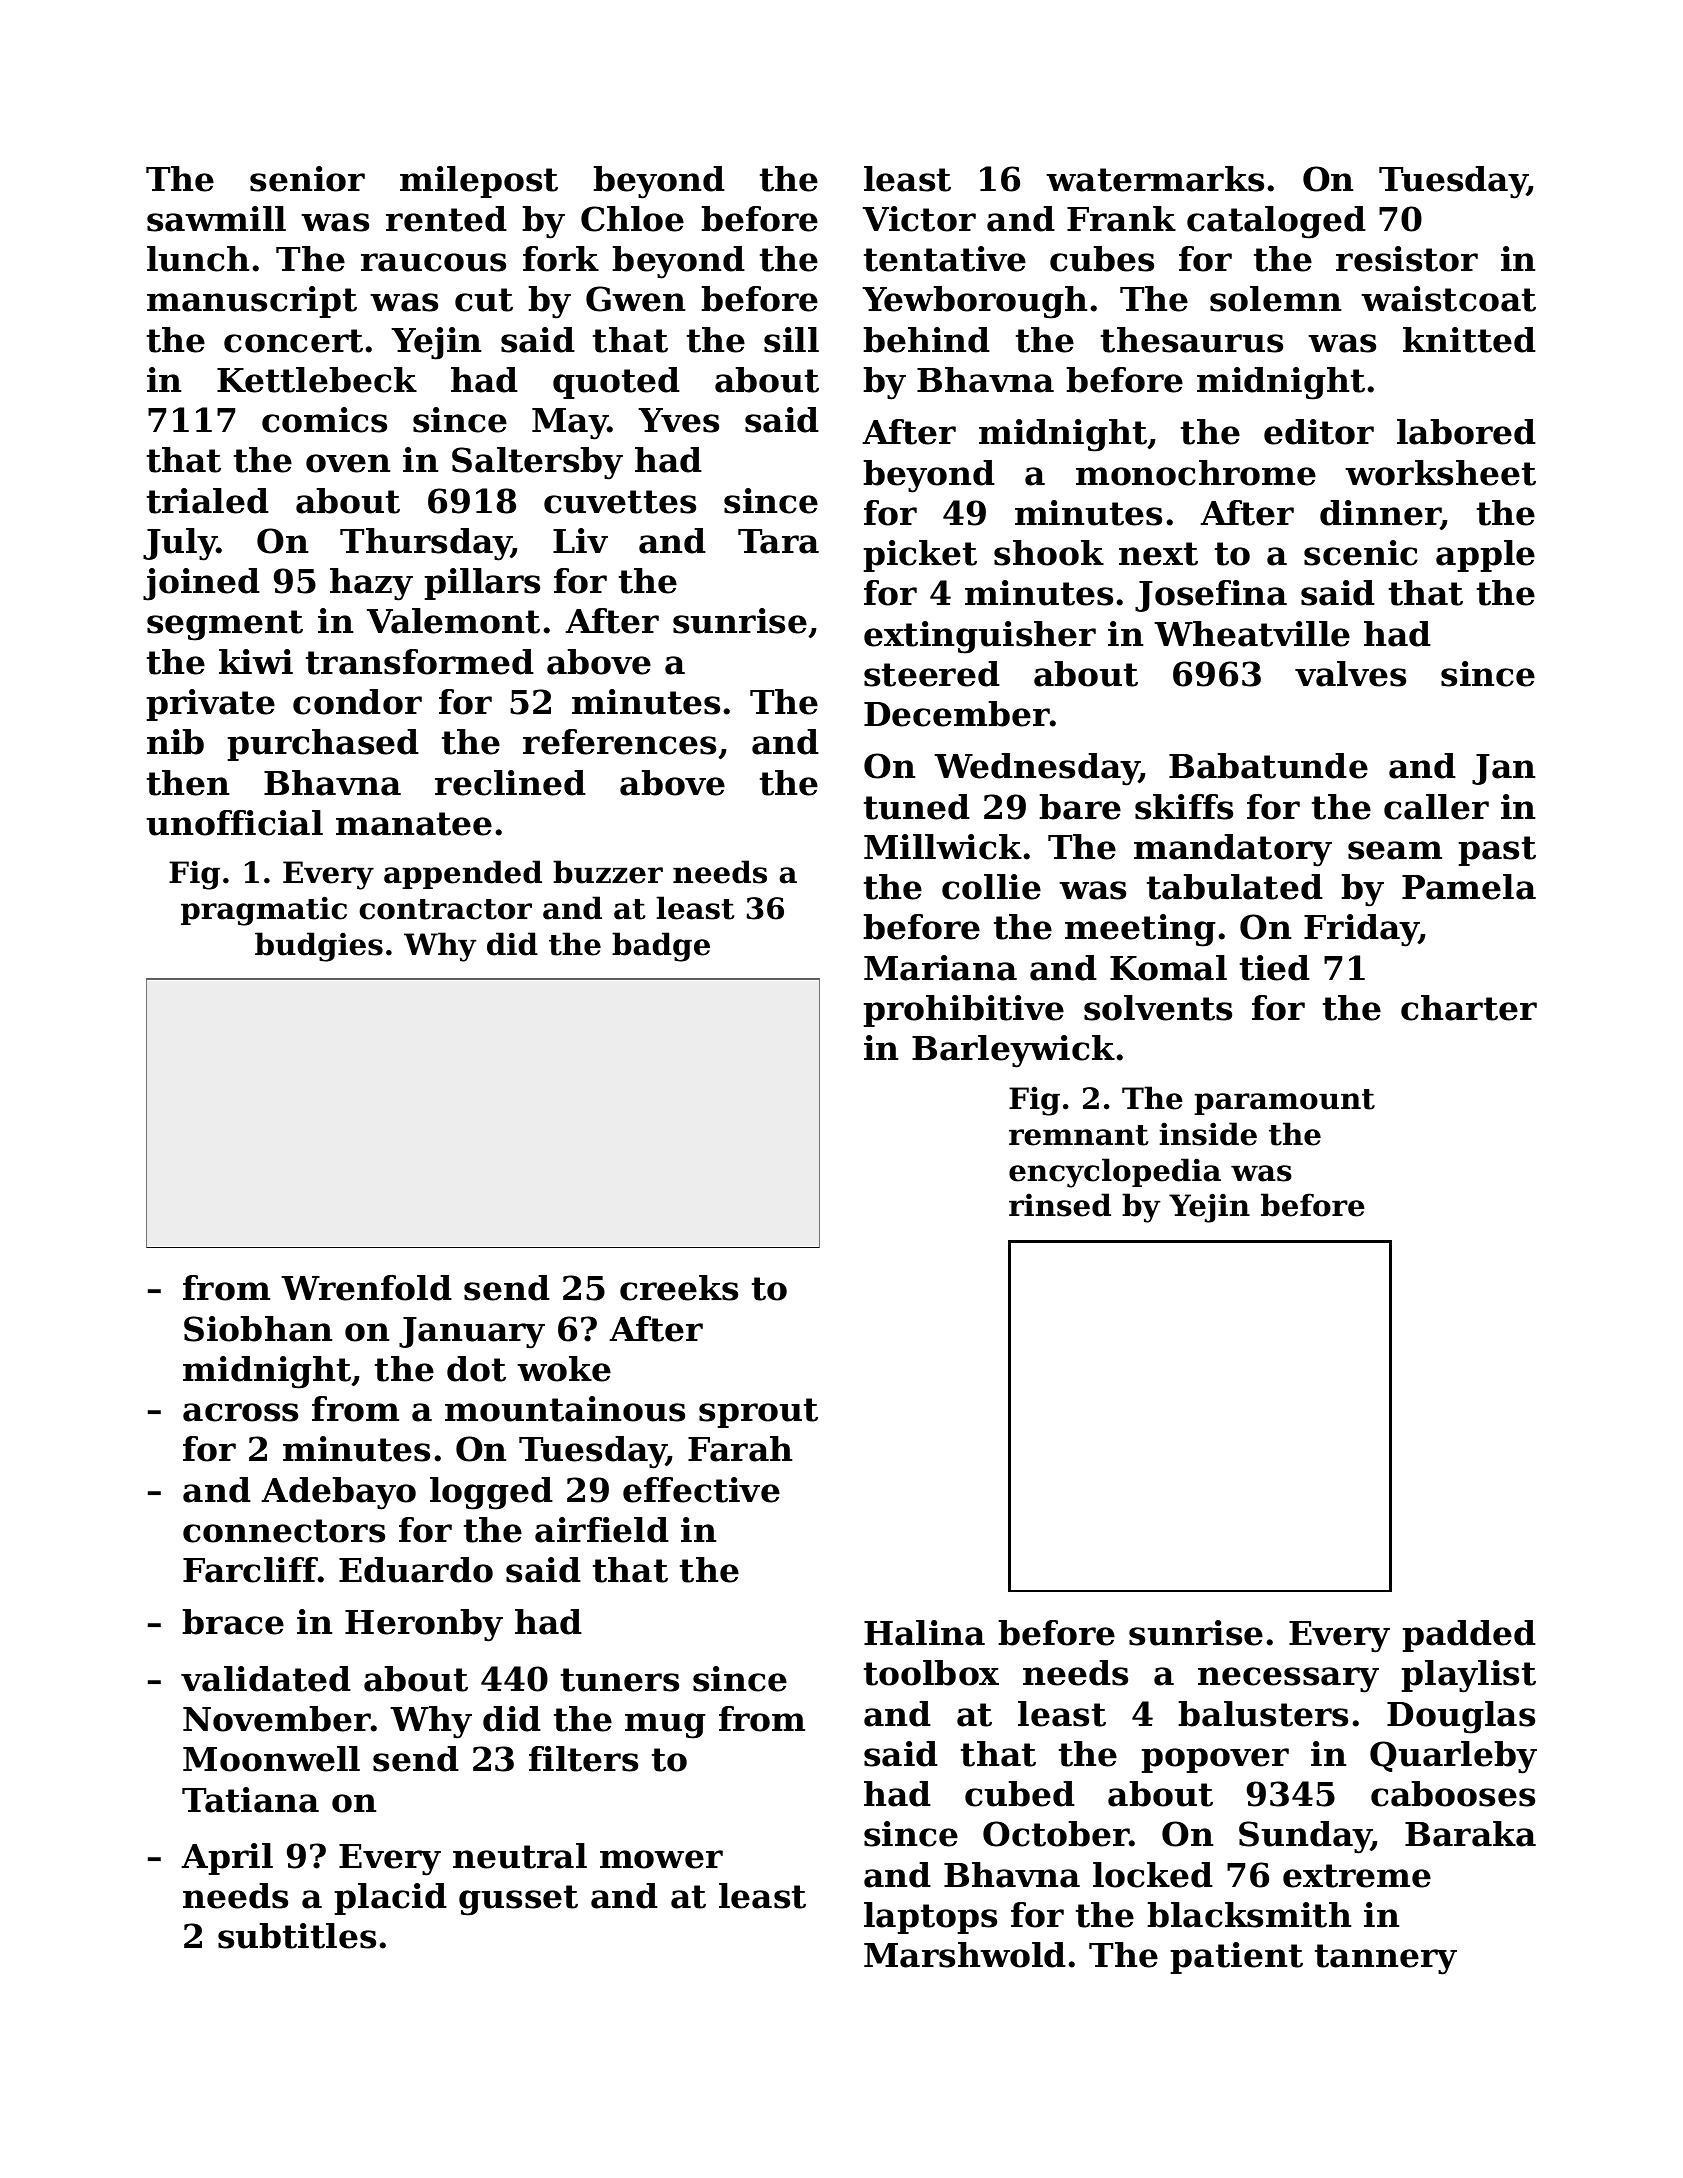 The image size is (1683, 2178). I want to click on inside, so click(1208, 1134).
